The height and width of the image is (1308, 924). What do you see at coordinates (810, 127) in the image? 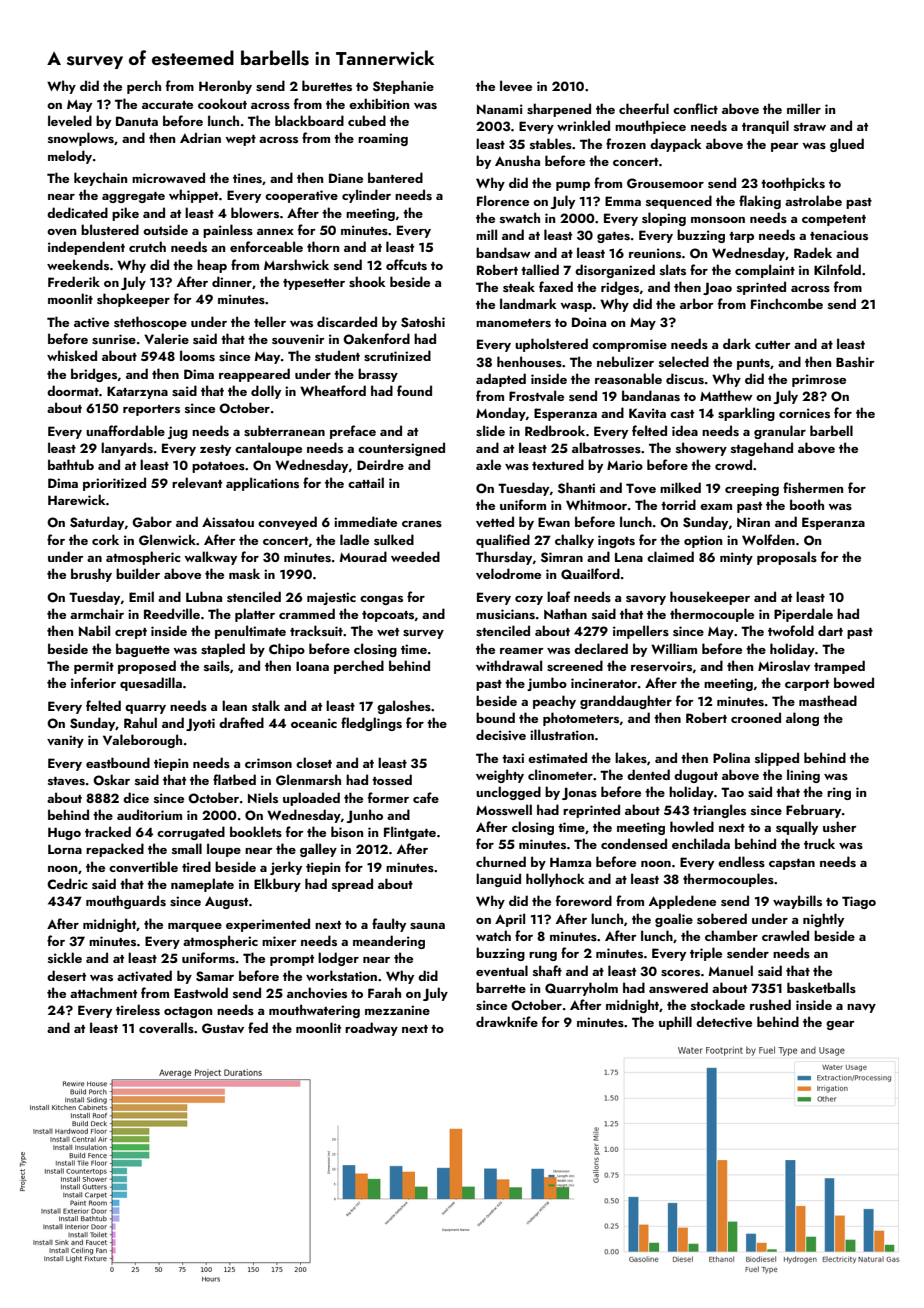
I see `straw` at bounding box center [810, 127].
